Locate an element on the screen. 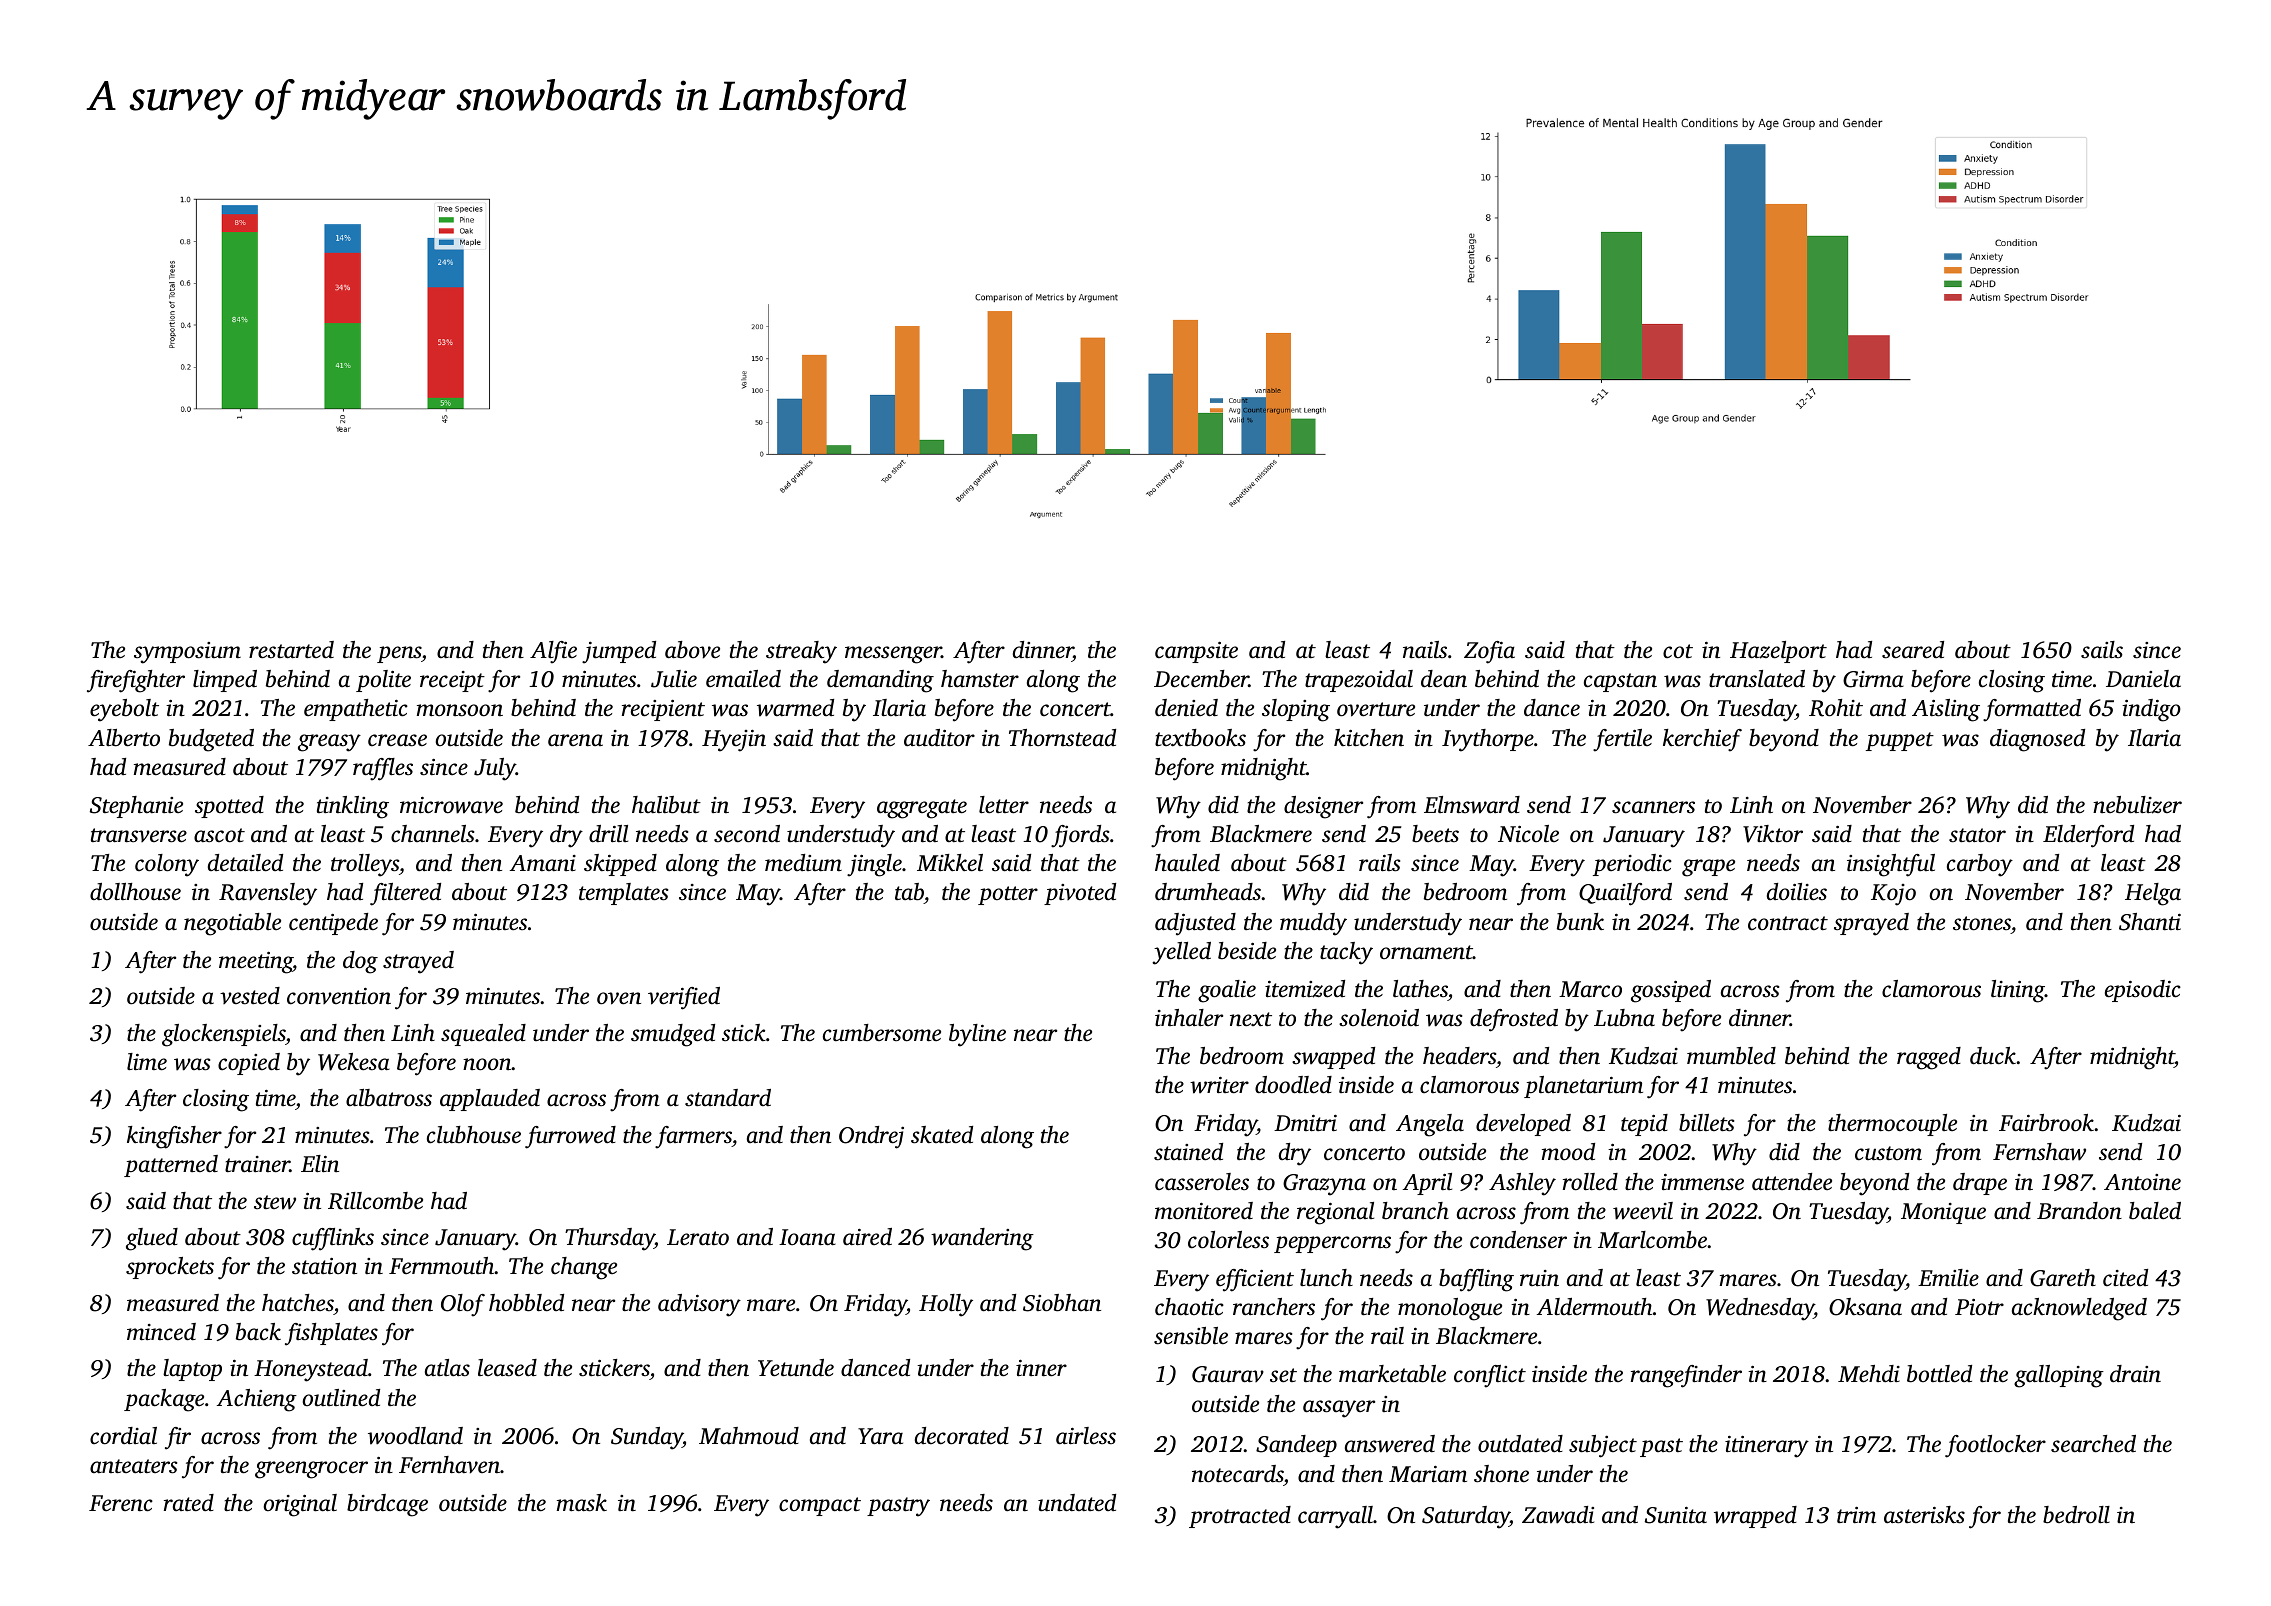 This screenshot has height=1606, width=2271. Zofia is located at coordinates (1489, 652).
